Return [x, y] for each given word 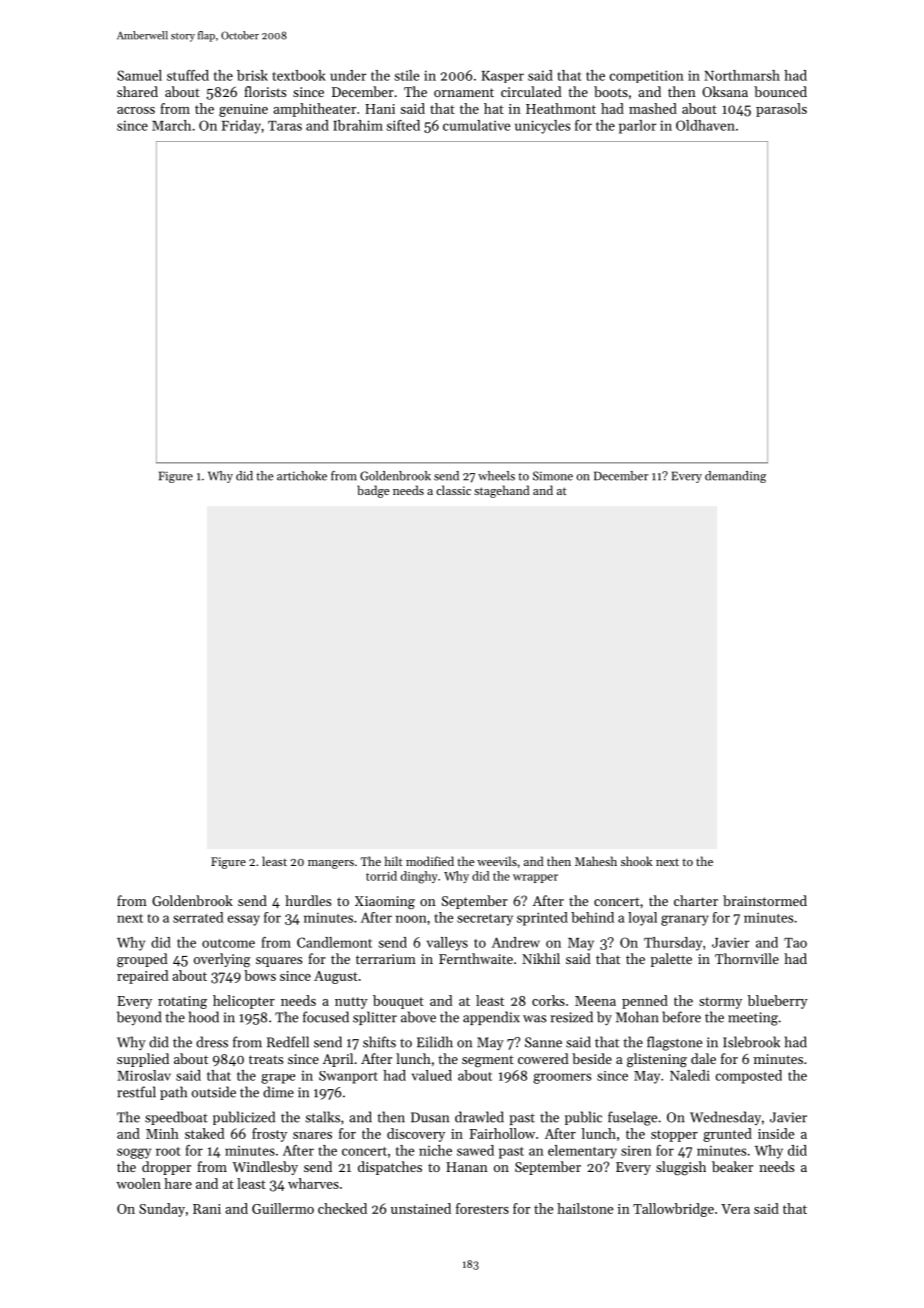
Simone [553, 476]
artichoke [302, 476]
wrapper [535, 878]
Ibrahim [358, 125]
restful [136, 1092]
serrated [198, 917]
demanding [735, 477]
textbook [299, 75]
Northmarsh [742, 75]
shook [636, 861]
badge [373, 491]
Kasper [503, 77]
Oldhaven [705, 125]
